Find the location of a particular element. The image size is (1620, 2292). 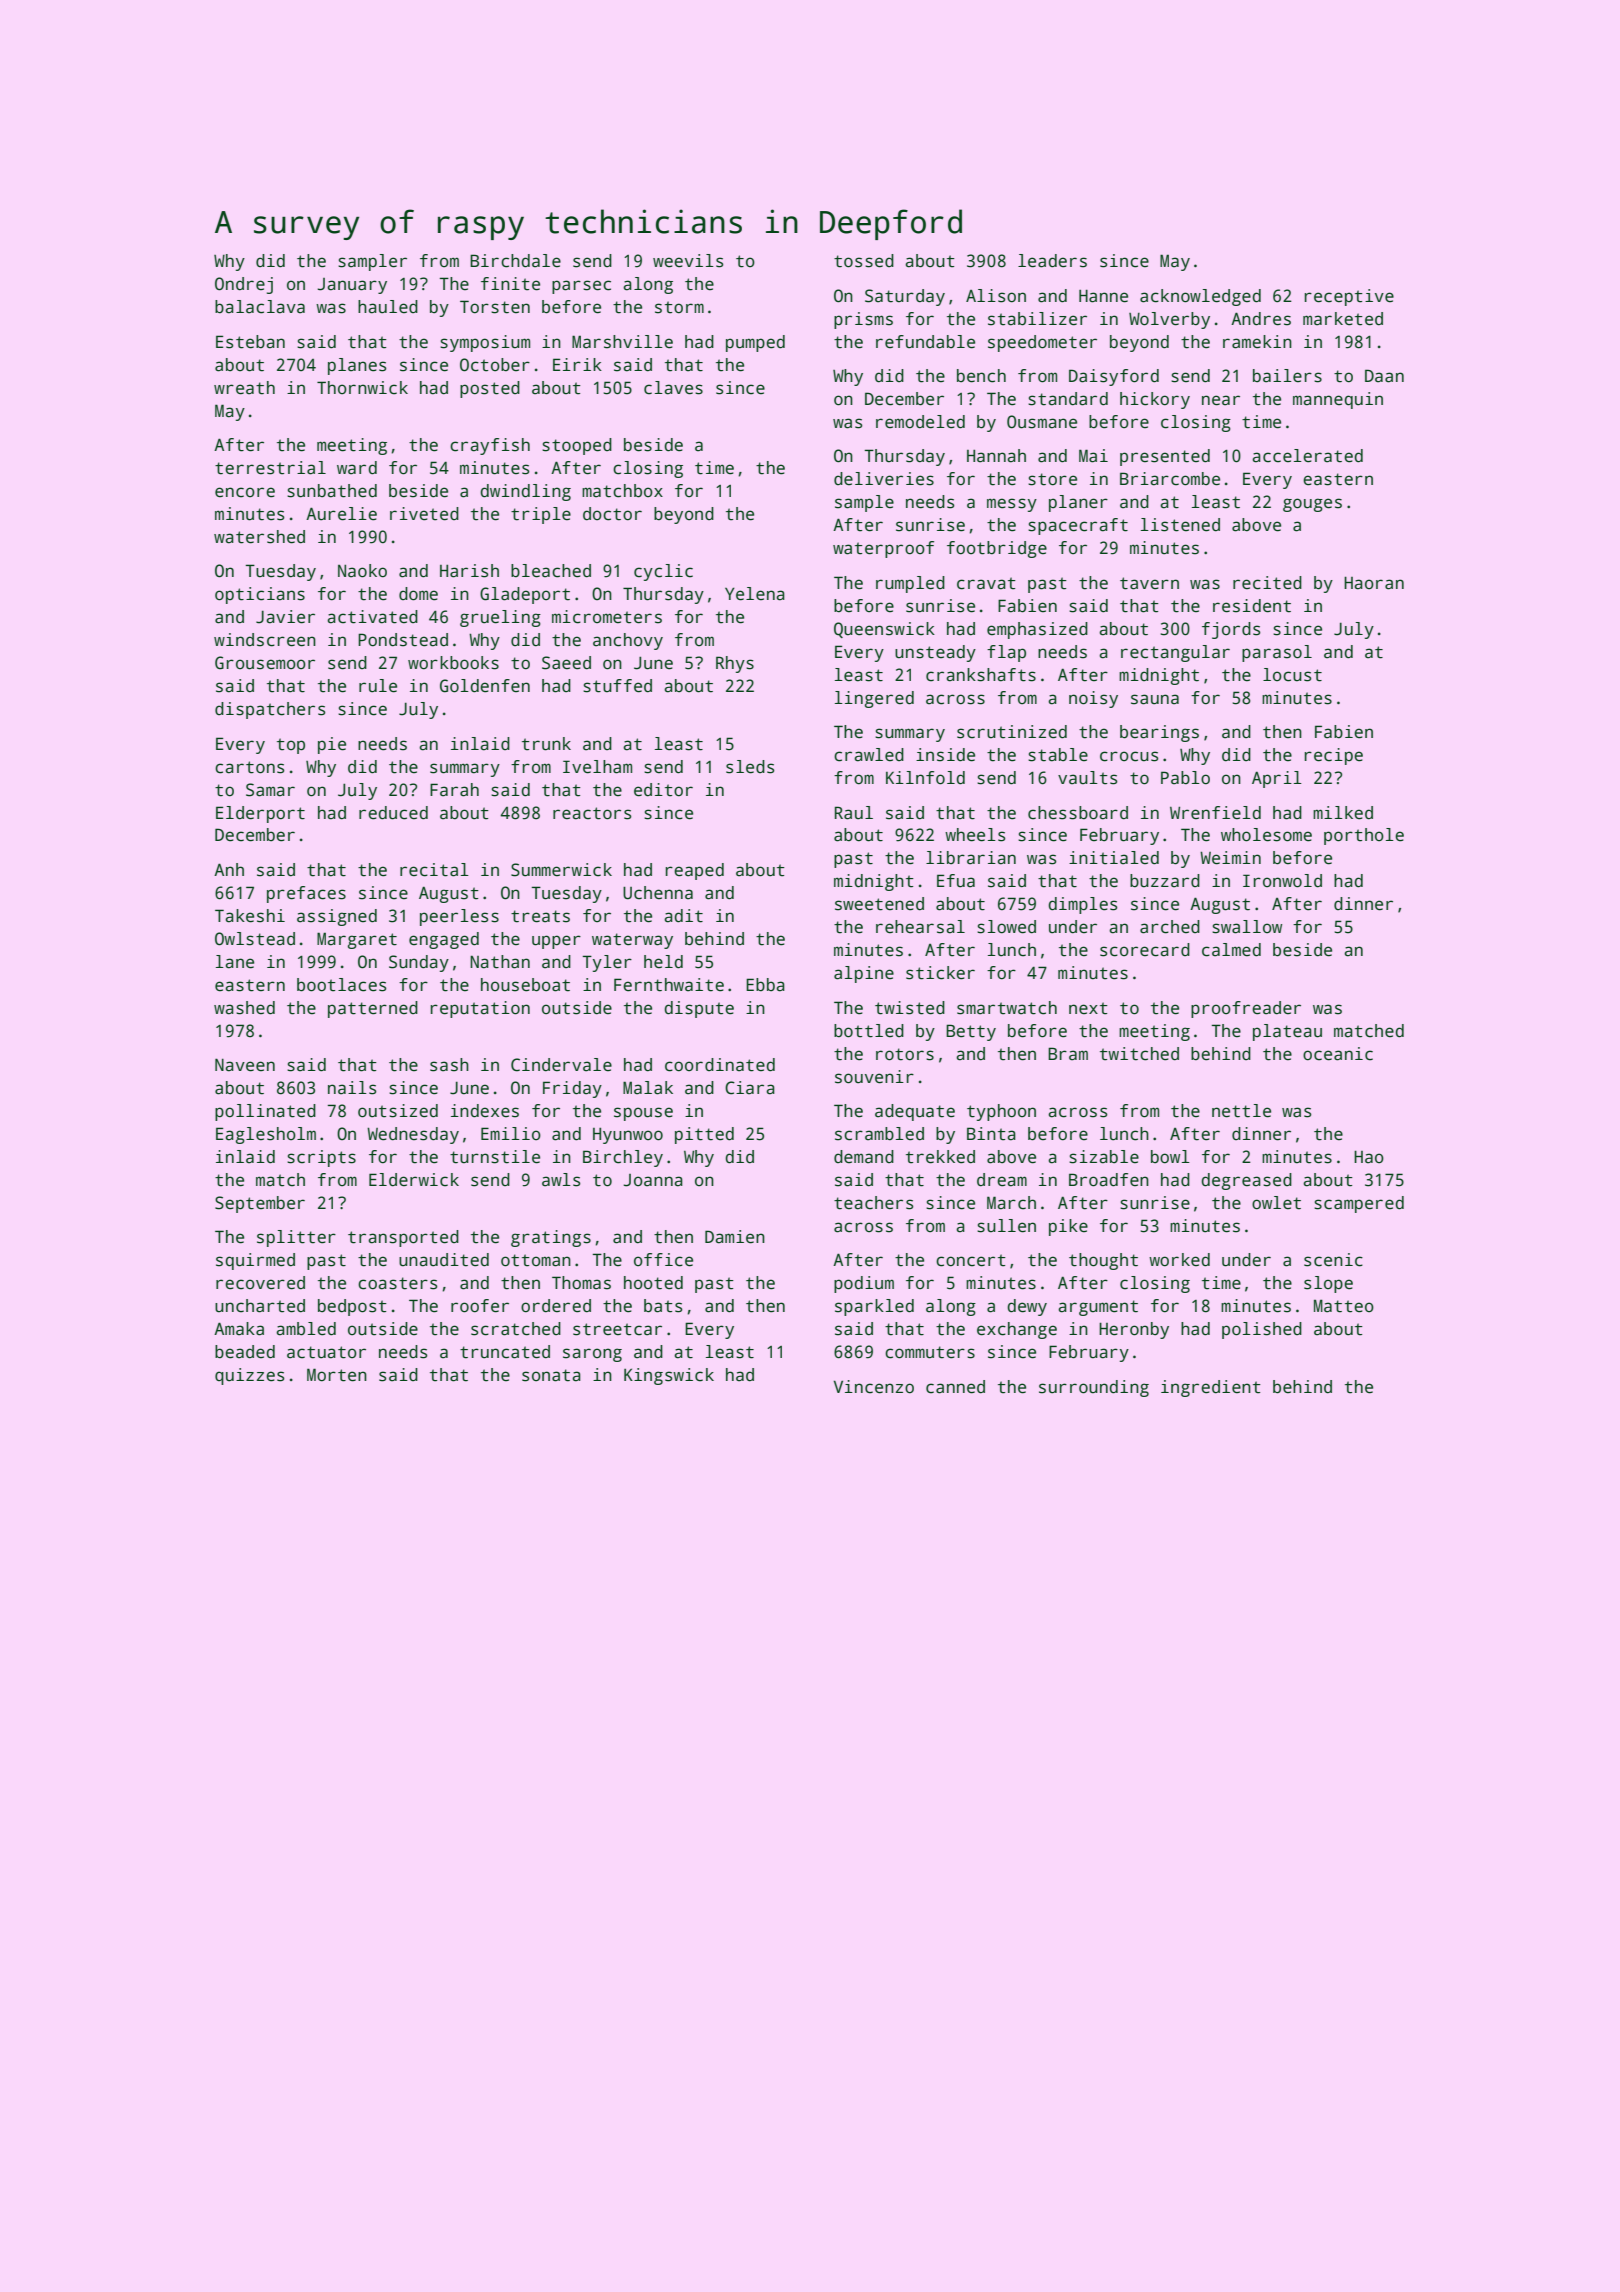

reputation is located at coordinates (480, 1009).
